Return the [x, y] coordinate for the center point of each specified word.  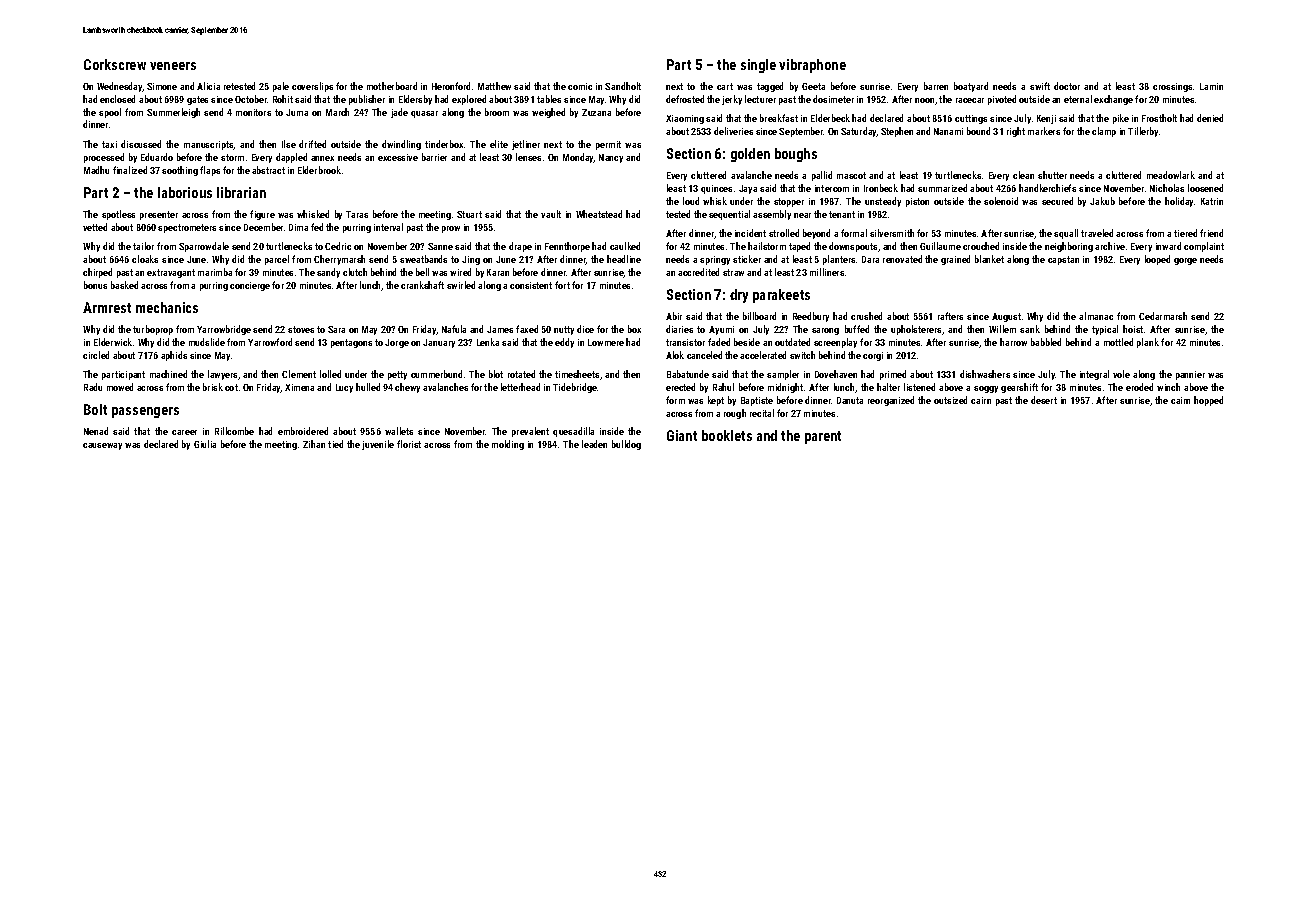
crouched [981, 246]
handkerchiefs [1047, 188]
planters [839, 260]
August [1006, 317]
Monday [578, 158]
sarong [825, 331]
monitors [253, 112]
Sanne [440, 246]
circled [96, 355]
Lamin [1211, 86]
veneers [173, 66]
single [758, 66]
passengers [145, 412]
